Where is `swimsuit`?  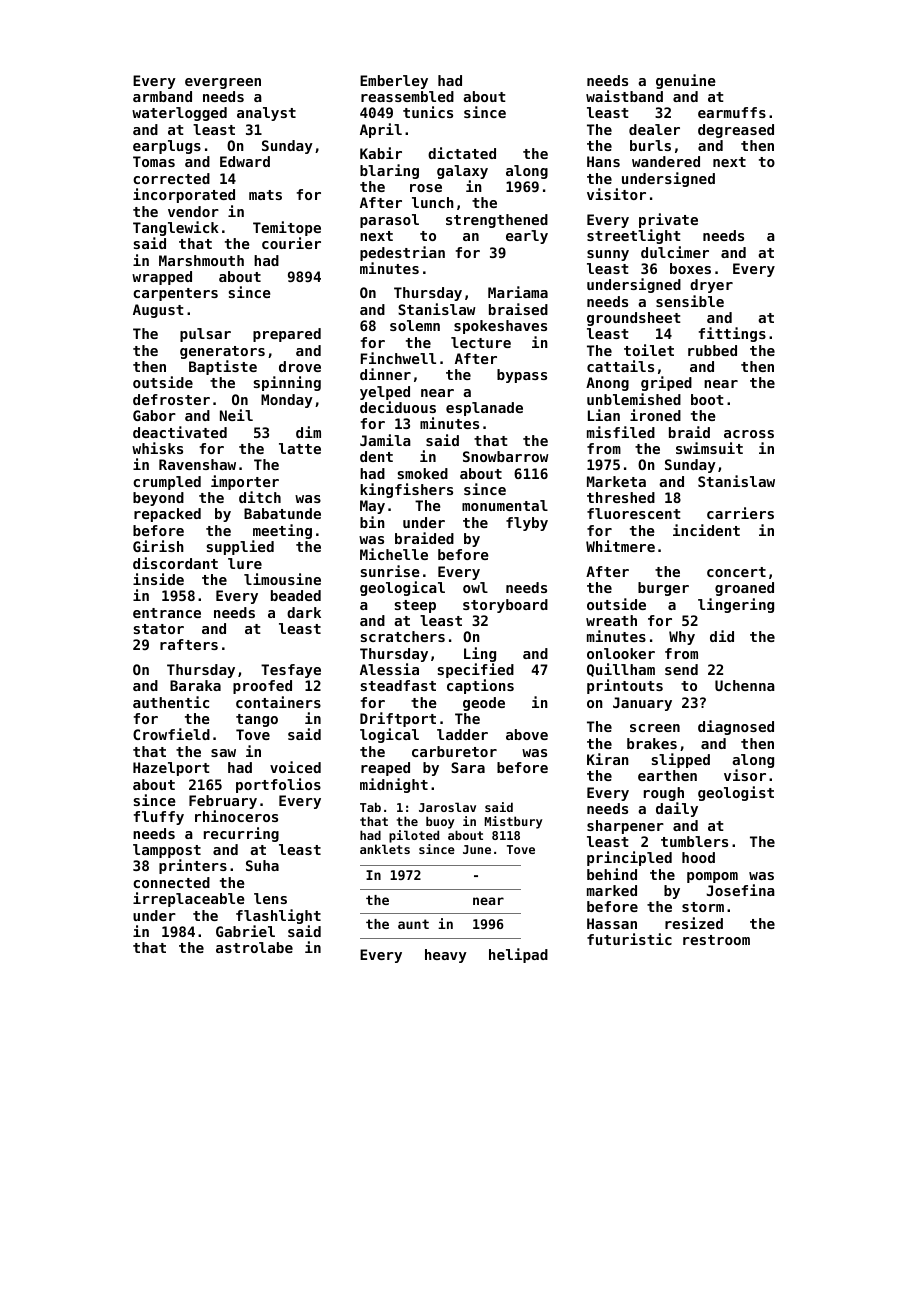 swimsuit is located at coordinates (709, 448).
